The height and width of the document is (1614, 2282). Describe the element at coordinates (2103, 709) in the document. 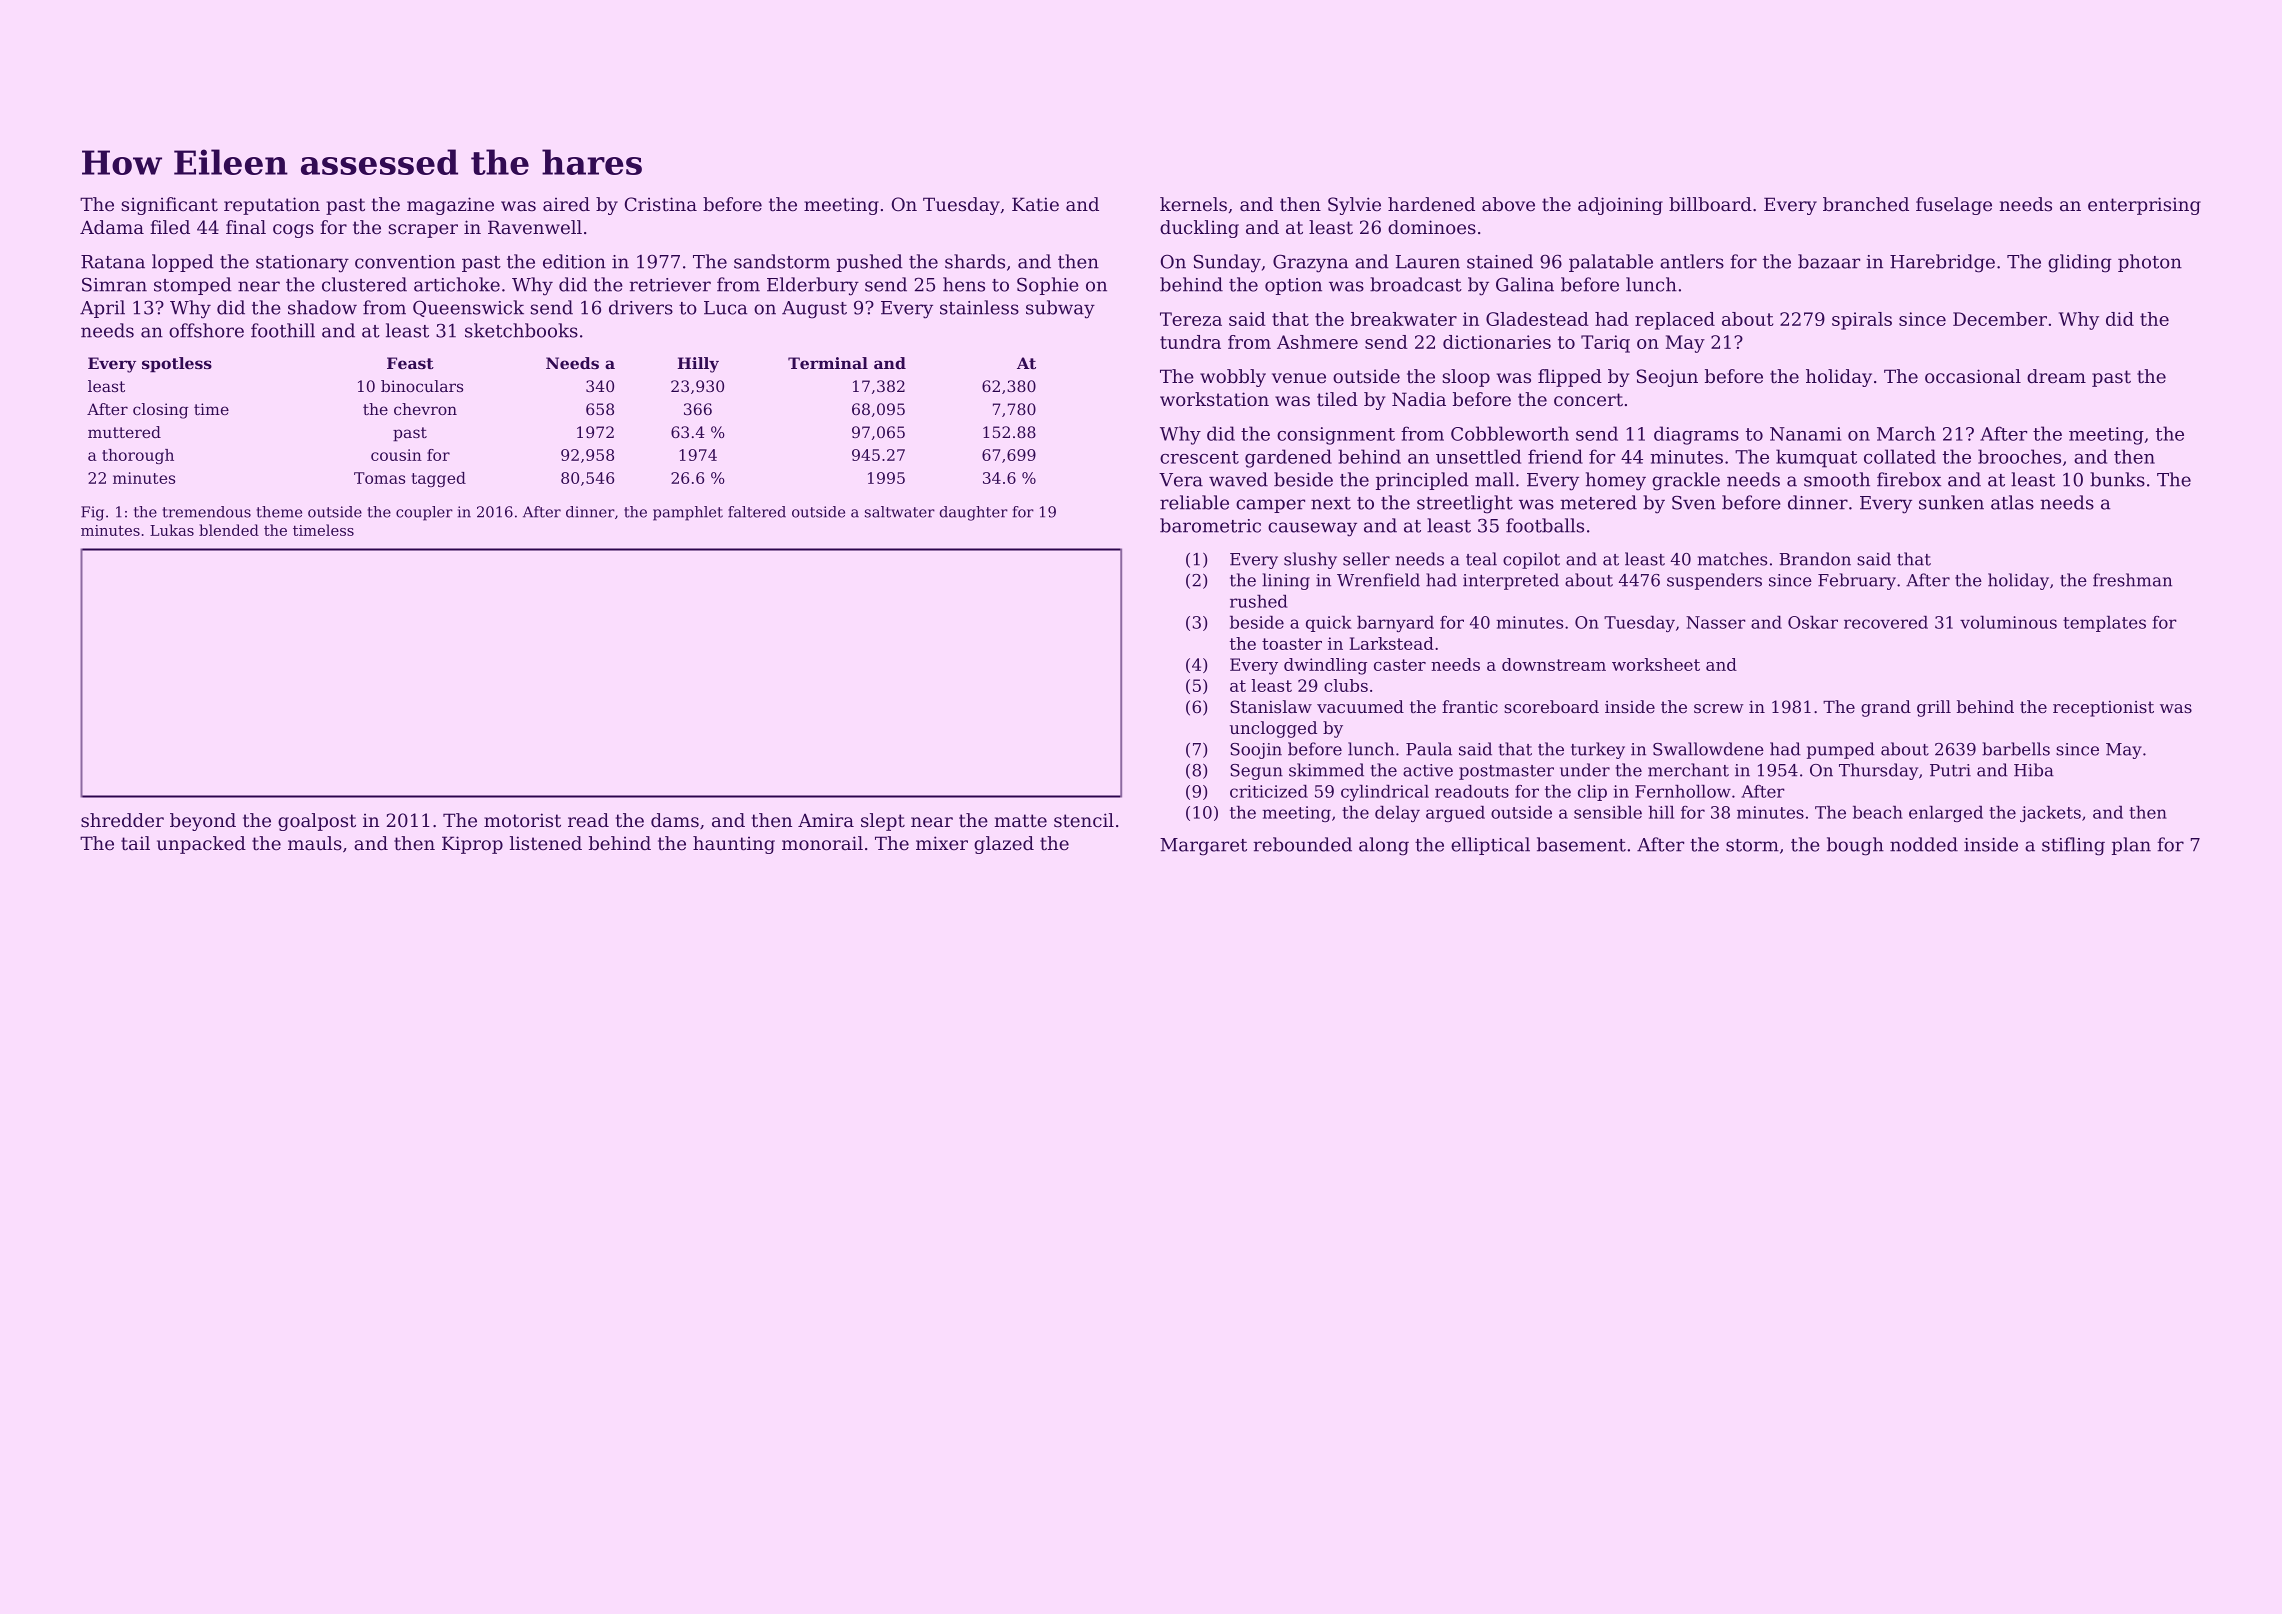

I see `receptionist` at that location.
